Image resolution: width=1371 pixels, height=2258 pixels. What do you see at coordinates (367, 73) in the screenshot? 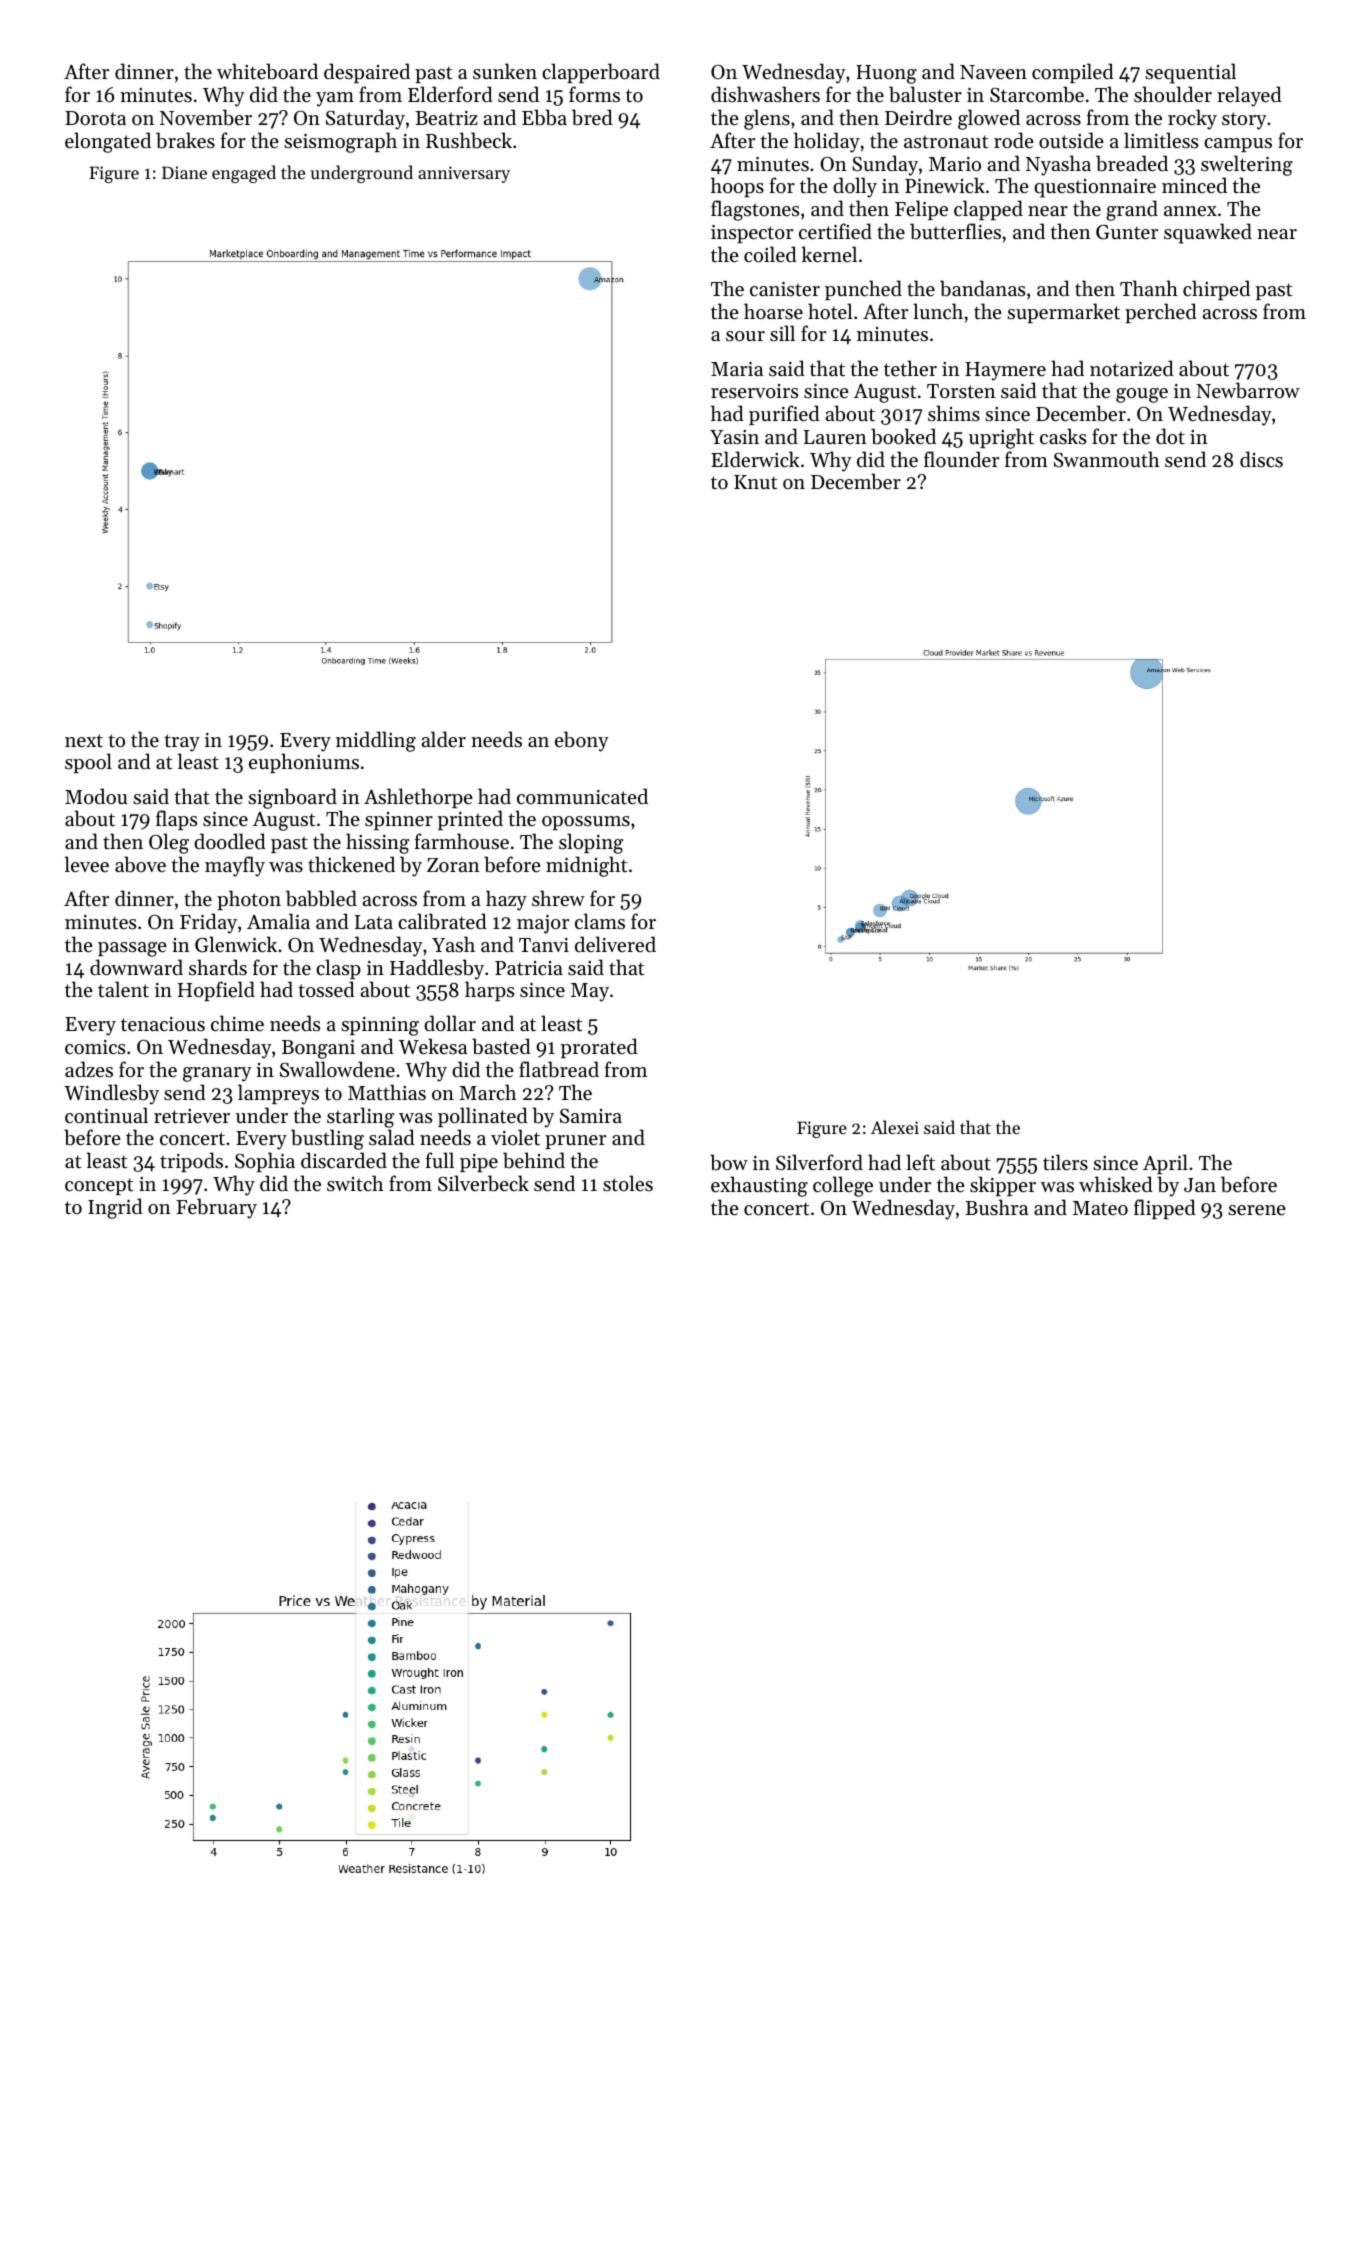
I see `despaired` at bounding box center [367, 73].
